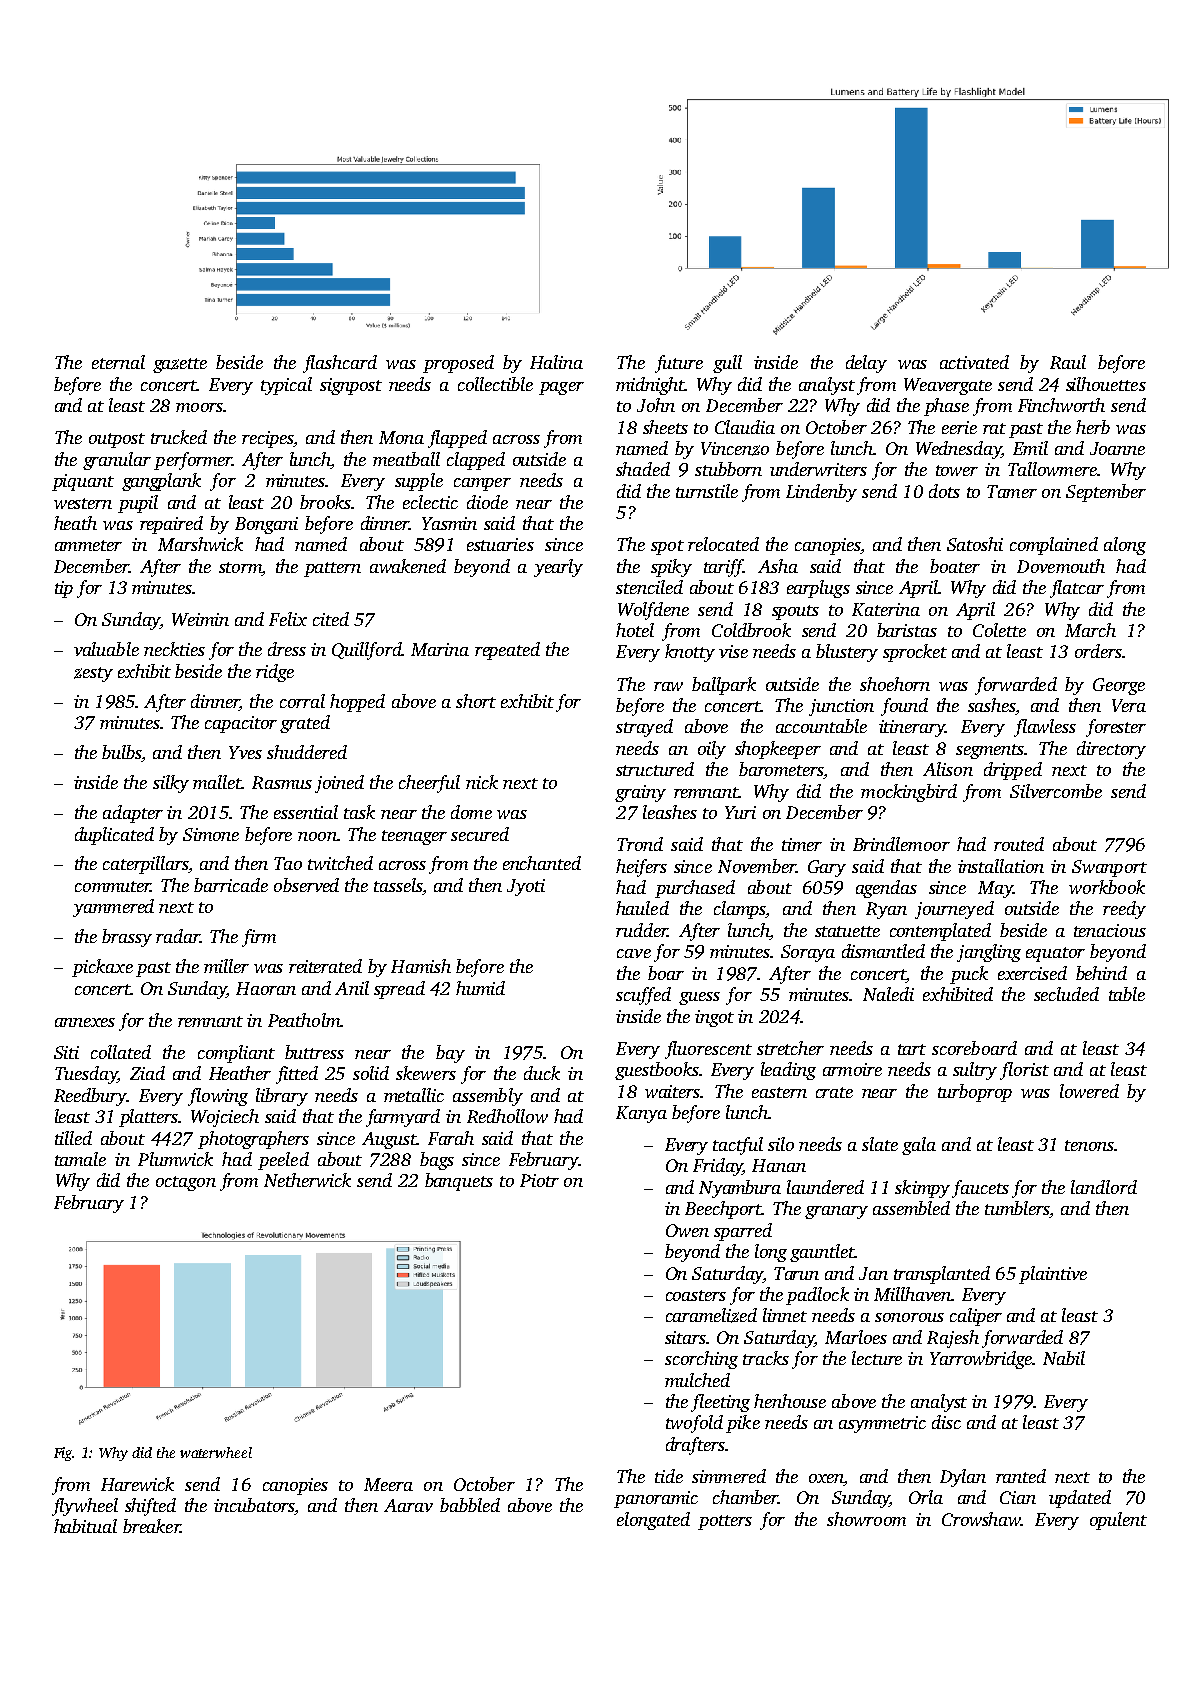  I want to click on shuddered, so click(307, 752).
